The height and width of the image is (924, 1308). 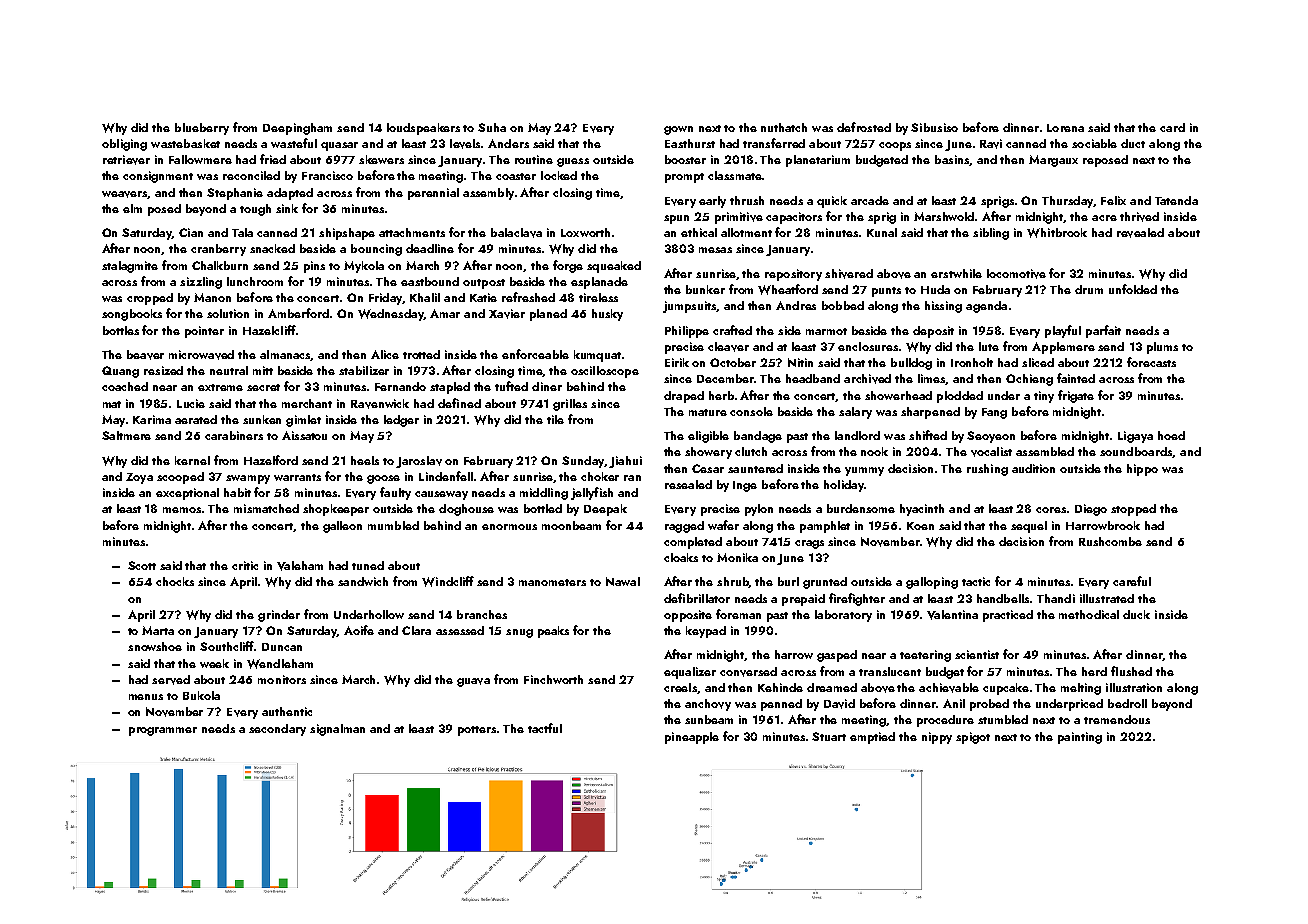 What do you see at coordinates (214, 663) in the image?
I see `week` at bounding box center [214, 663].
